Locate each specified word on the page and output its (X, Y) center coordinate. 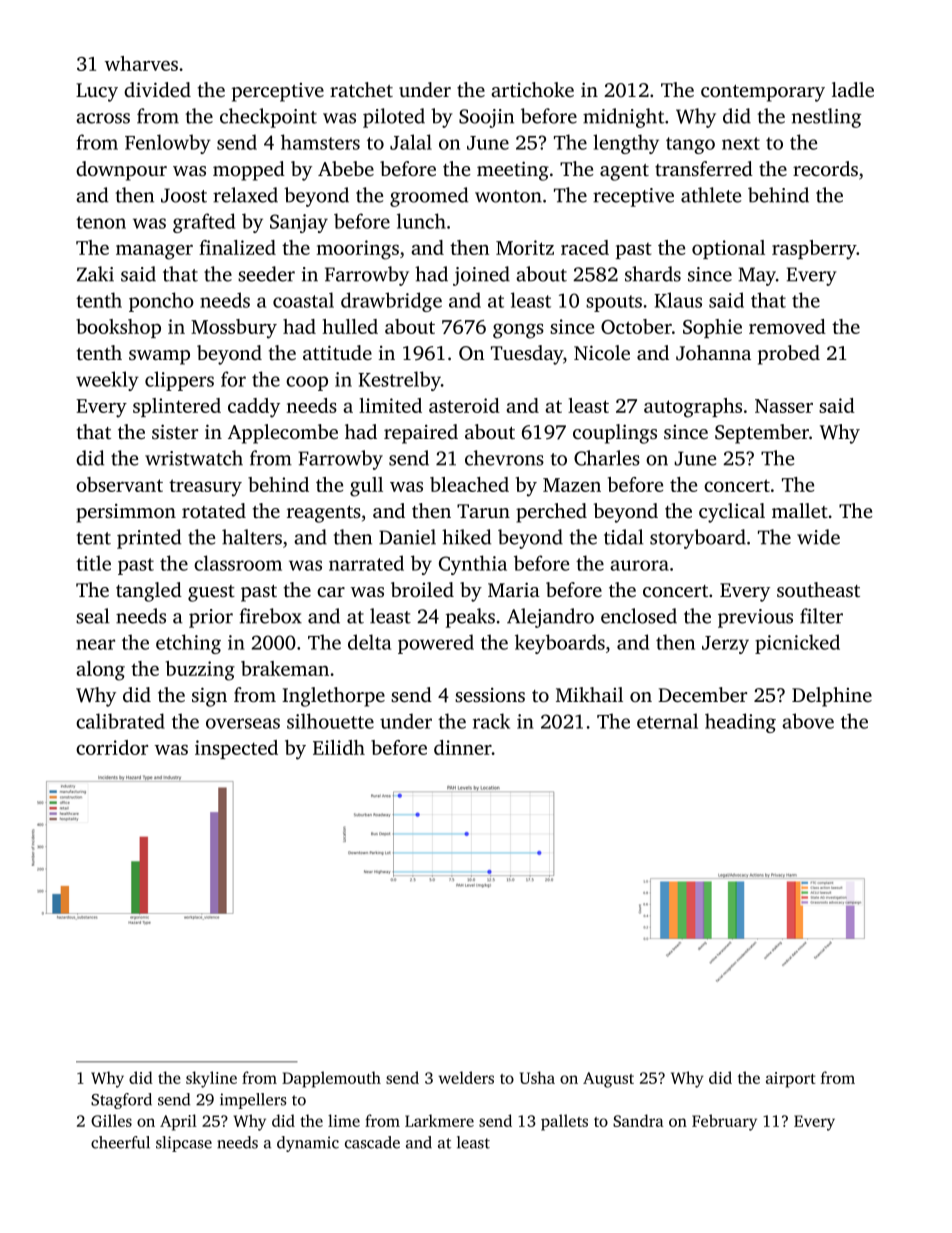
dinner (463, 747)
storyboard (698, 539)
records (825, 168)
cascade (372, 1142)
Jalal (411, 142)
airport (791, 1080)
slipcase (184, 1144)
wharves (141, 63)
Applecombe (283, 434)
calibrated (120, 721)
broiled (422, 589)
